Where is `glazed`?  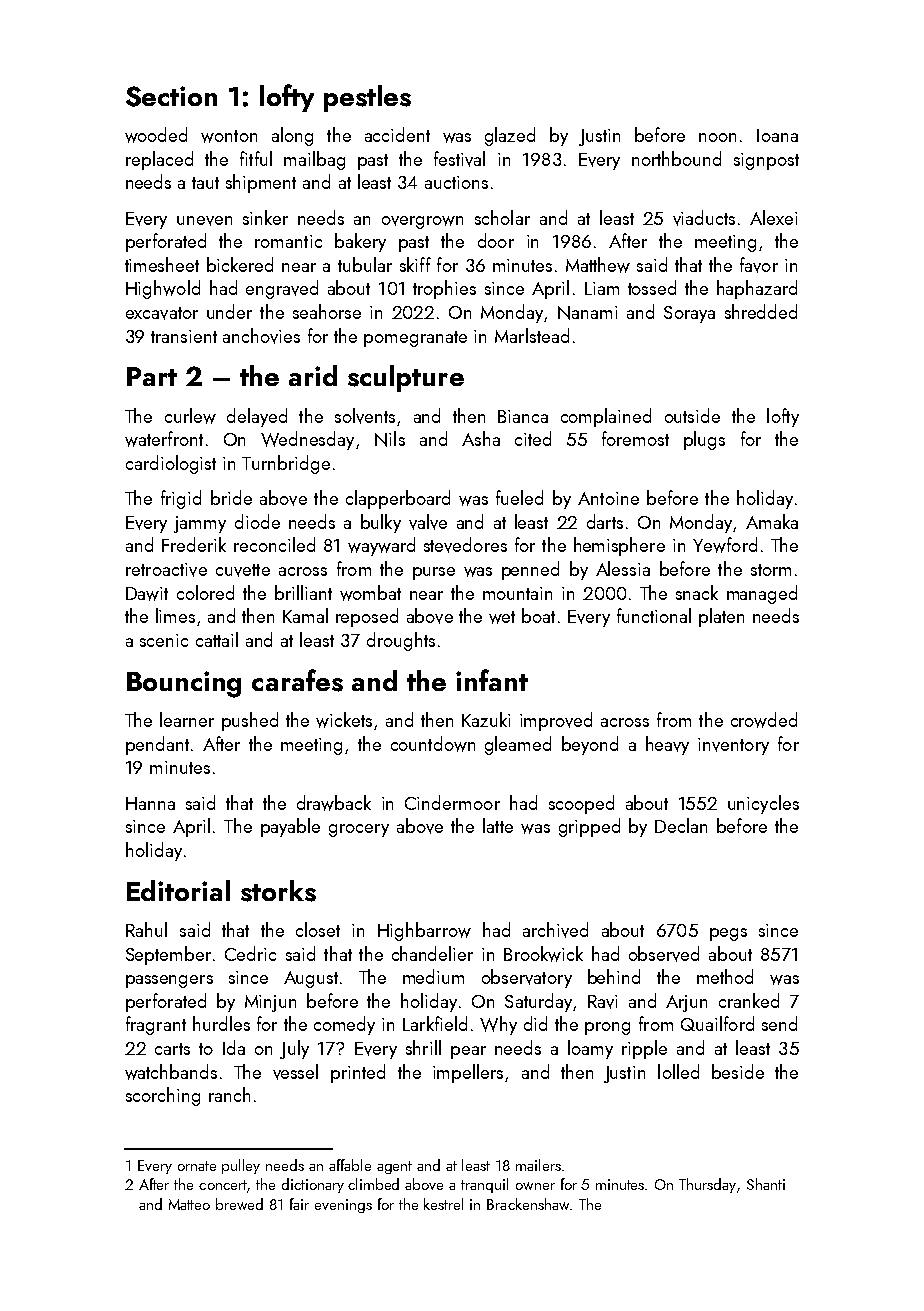 glazed is located at coordinates (510, 136).
